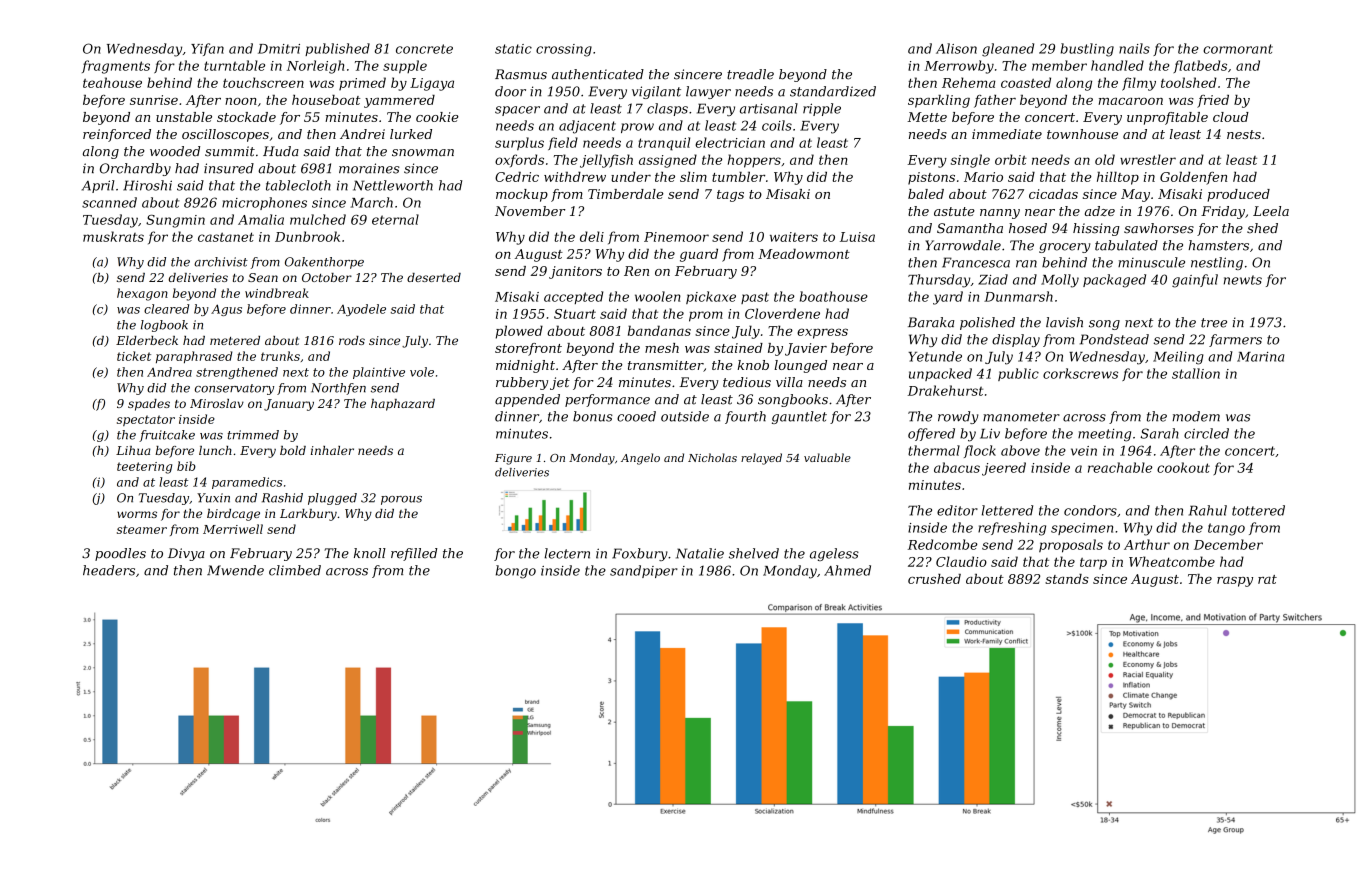  What do you see at coordinates (401, 500) in the image?
I see `porous` at bounding box center [401, 500].
